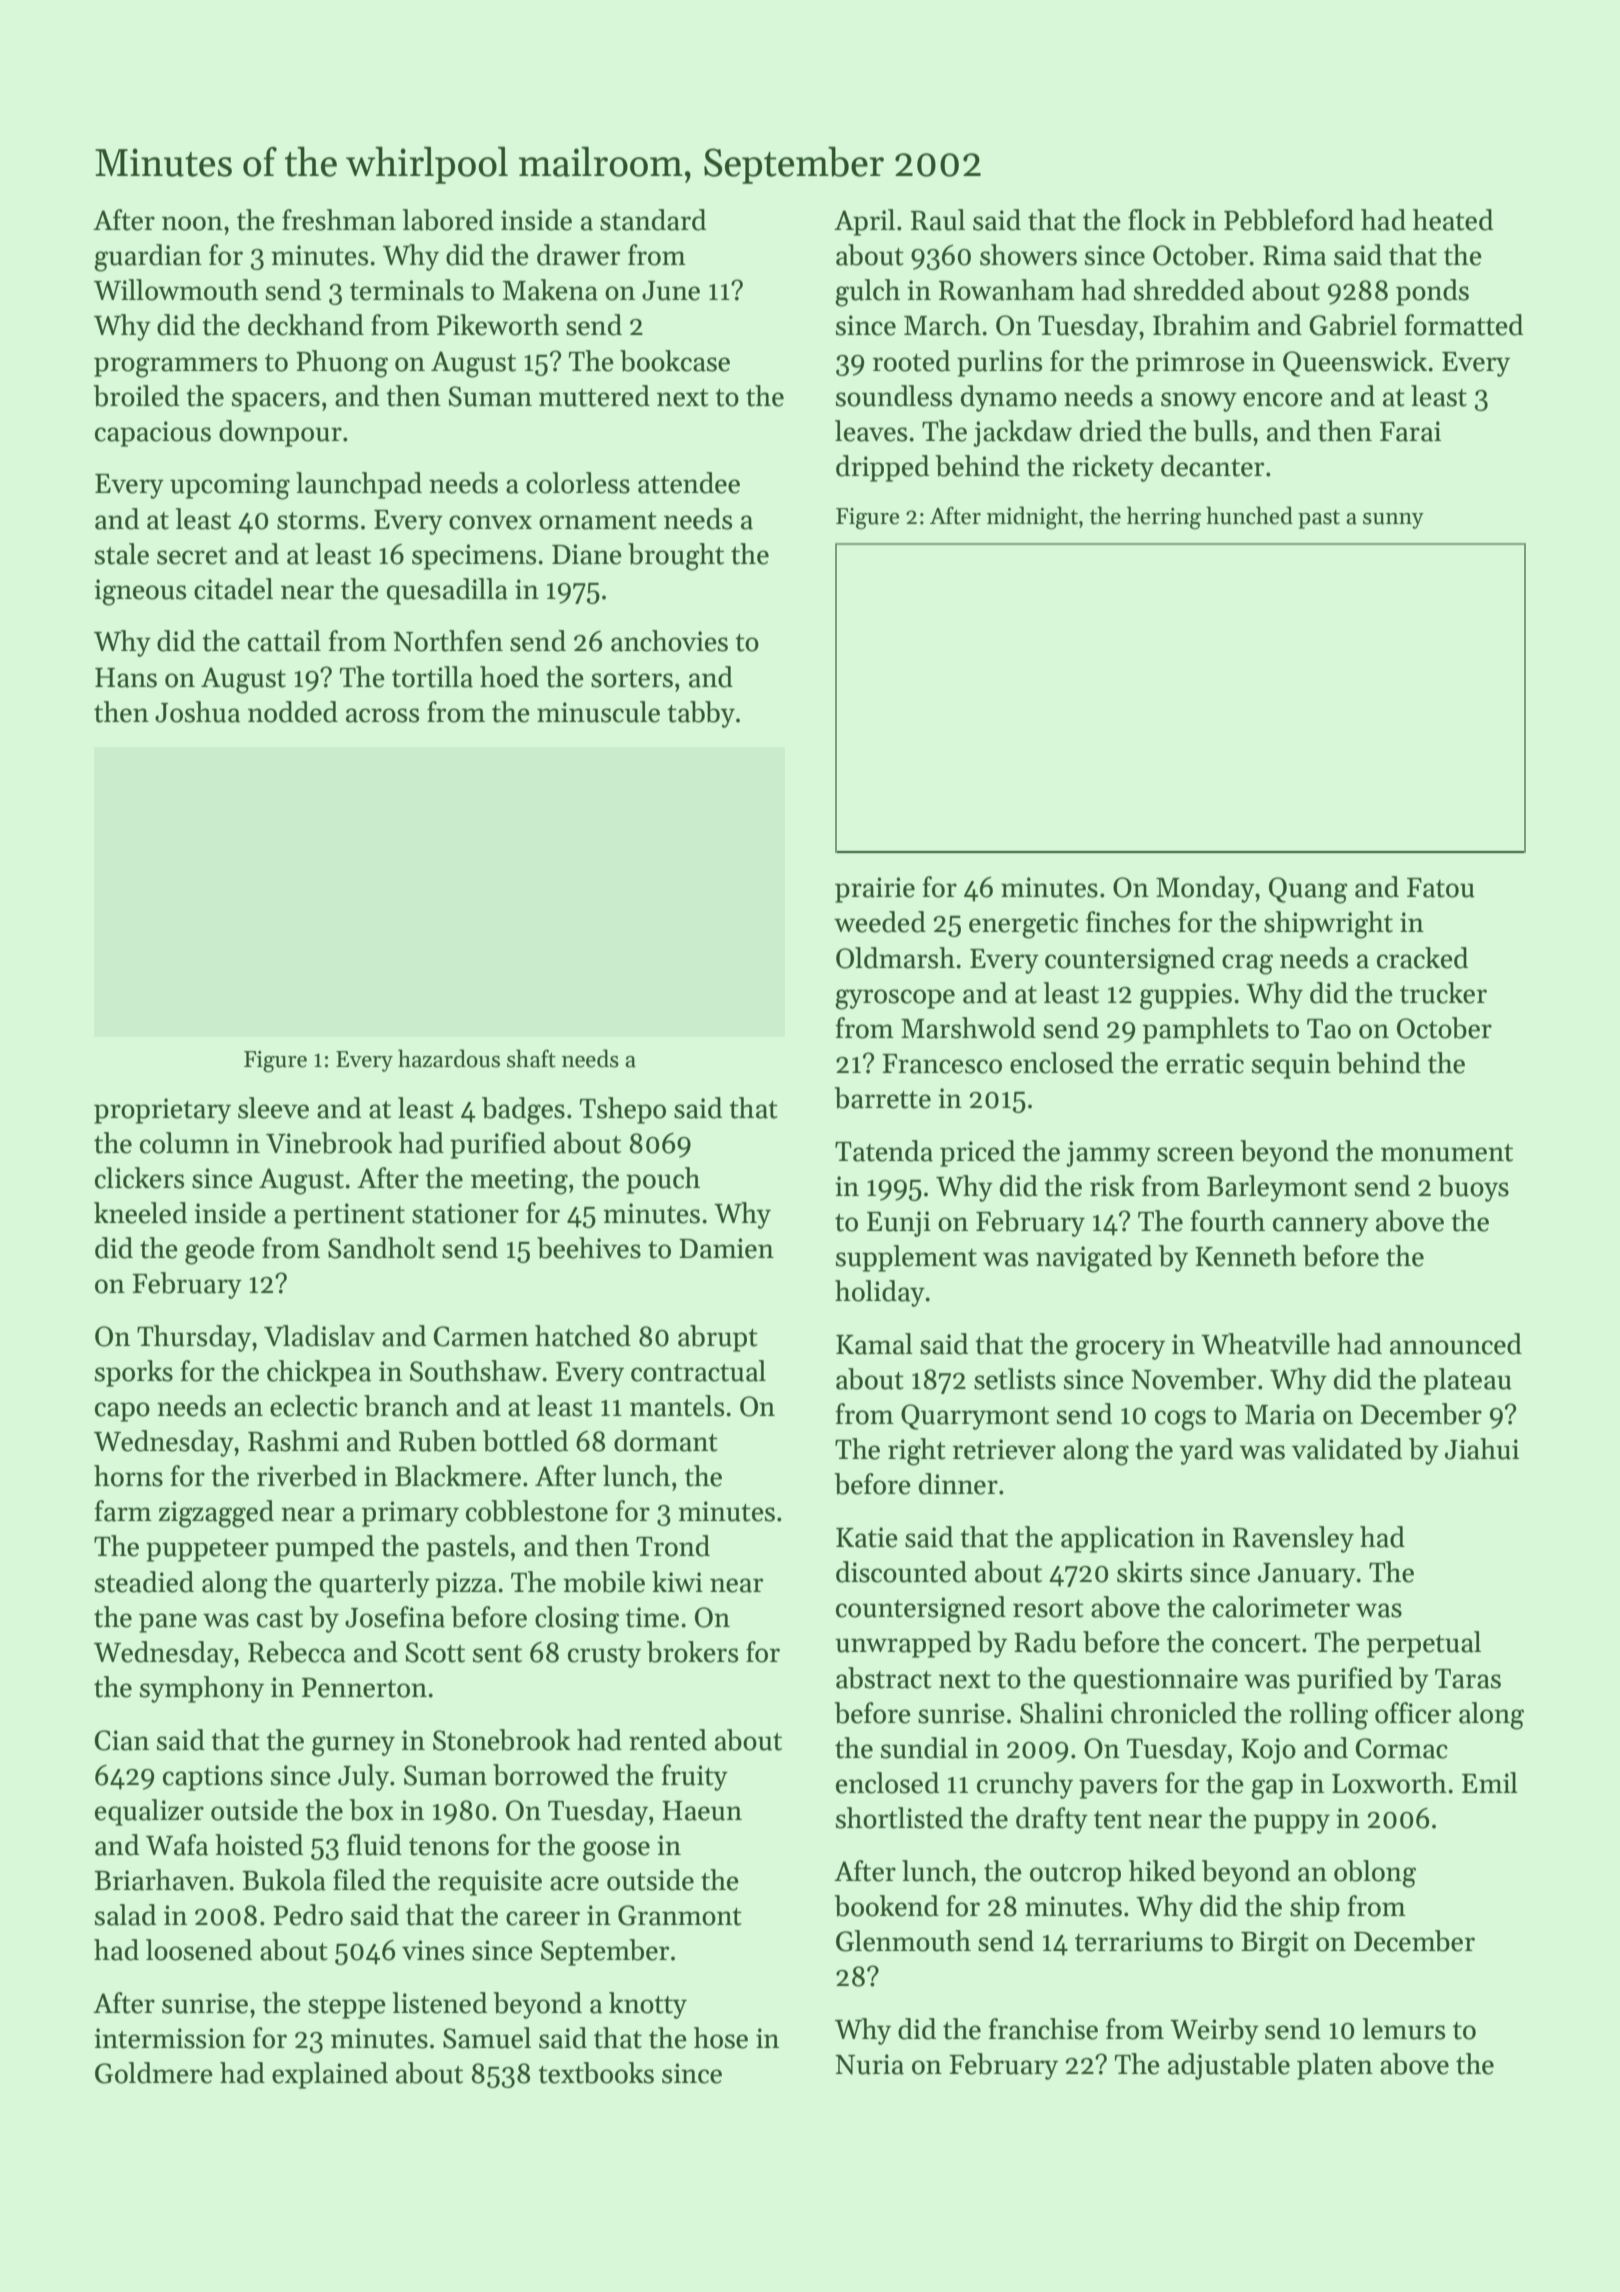 The height and width of the document is (2292, 1620). Describe the element at coordinates (1156, 1681) in the document. I see `questionnaire` at that location.
